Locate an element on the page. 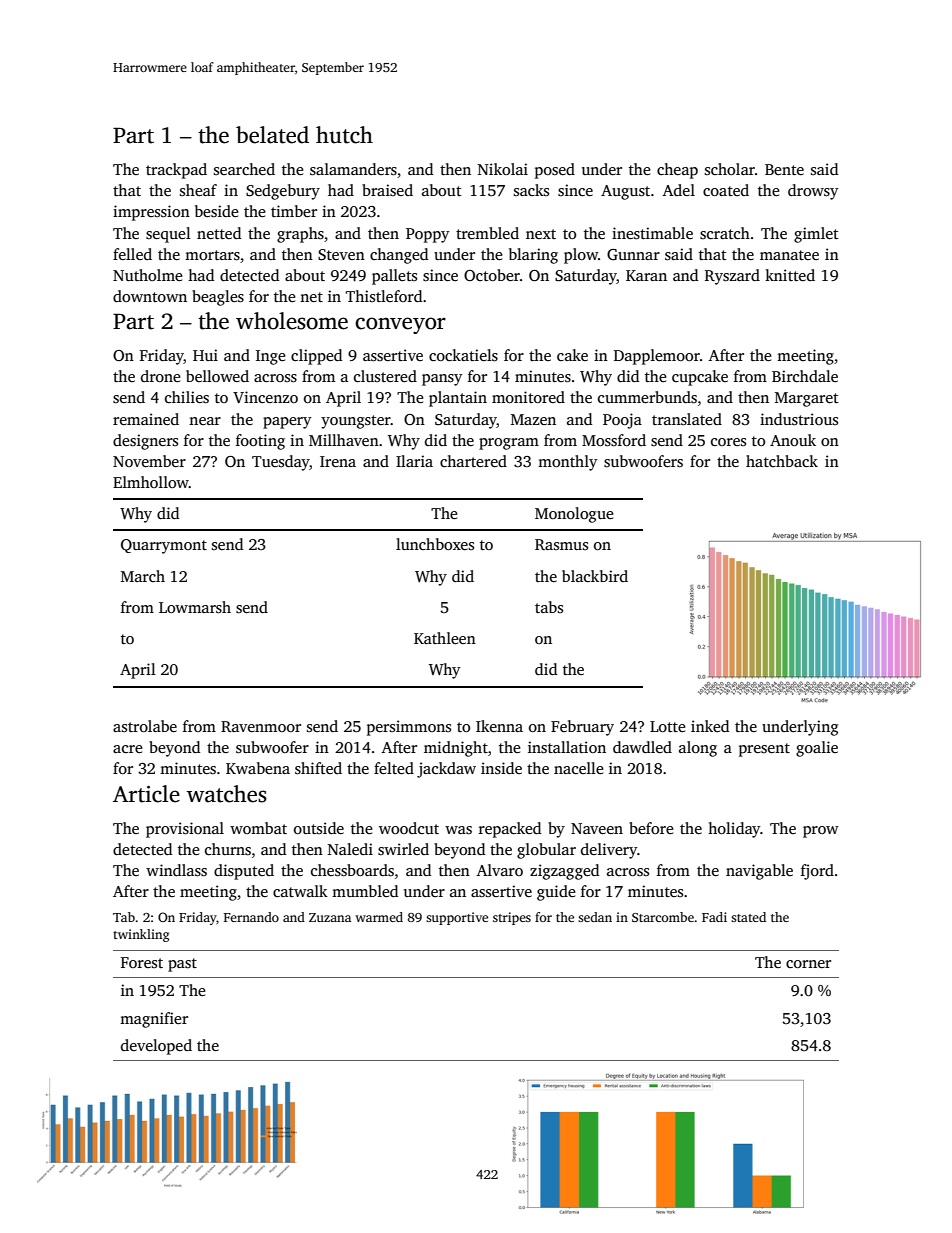  Lowmarsh is located at coordinates (195, 607).
